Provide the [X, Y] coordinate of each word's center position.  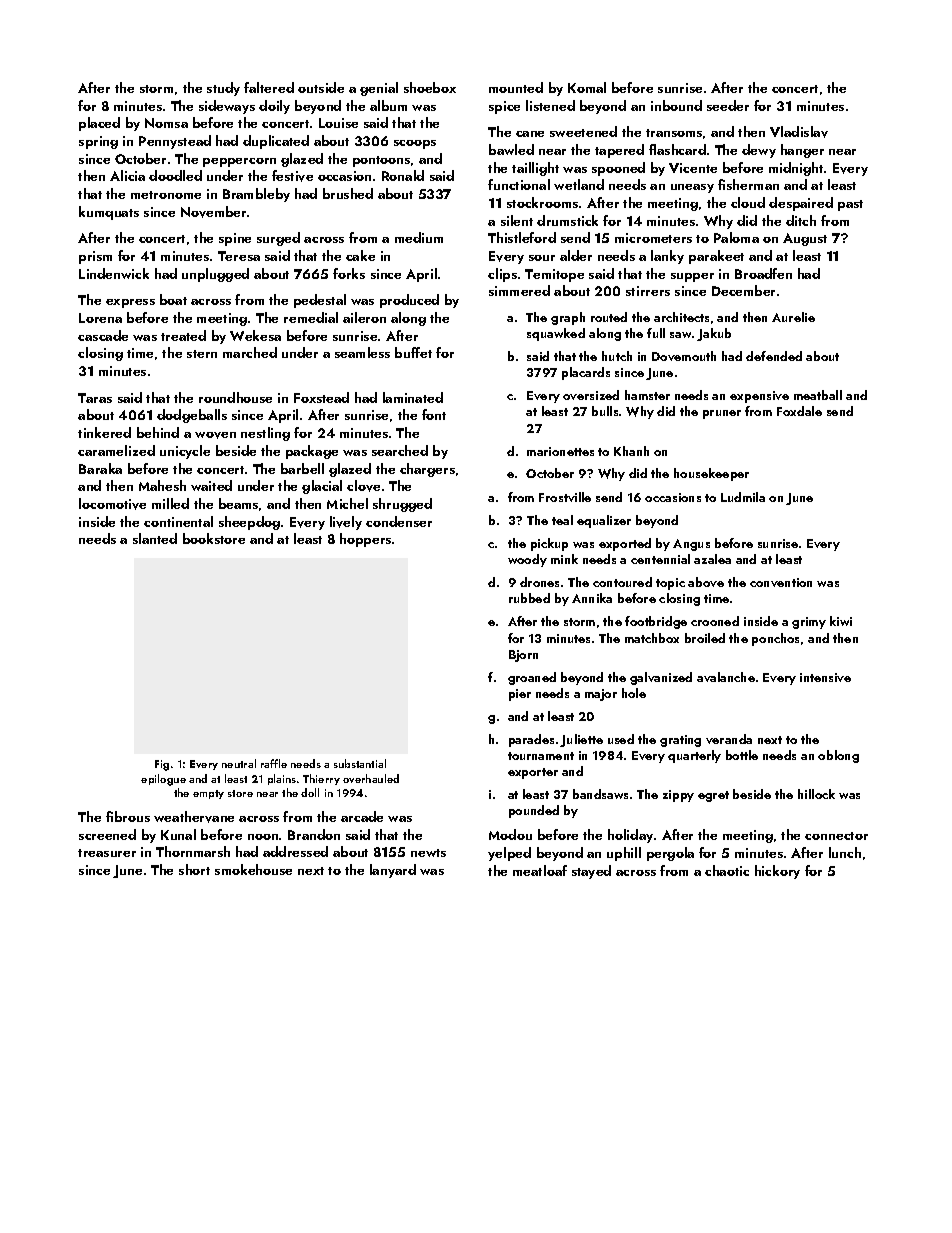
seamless [362, 352]
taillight [535, 169]
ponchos [775, 639]
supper [692, 277]
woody [527, 560]
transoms [674, 133]
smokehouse [253, 869]
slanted [155, 538]
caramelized [116, 450]
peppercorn [239, 162]
